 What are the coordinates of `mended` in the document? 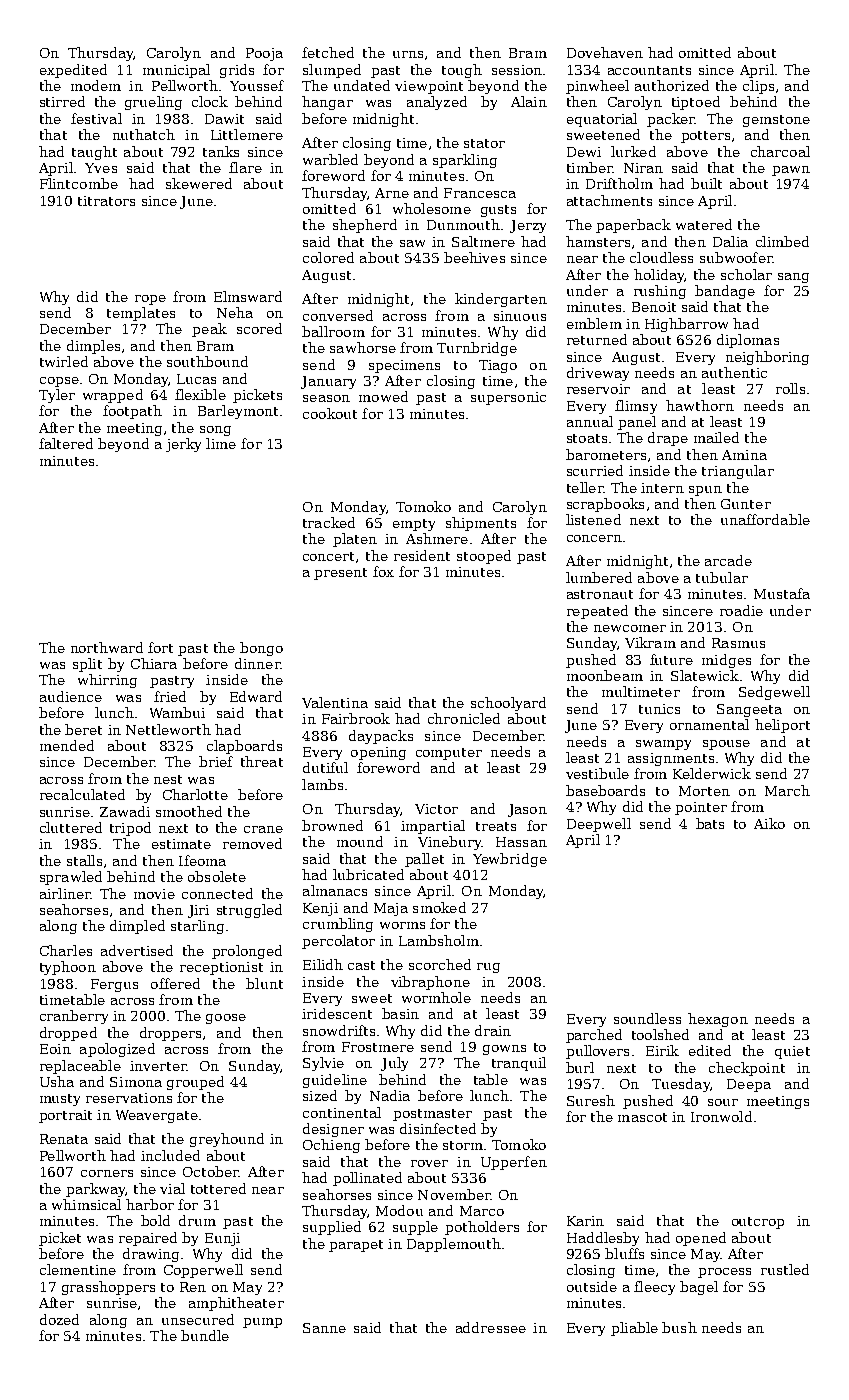 It's located at (67, 745).
